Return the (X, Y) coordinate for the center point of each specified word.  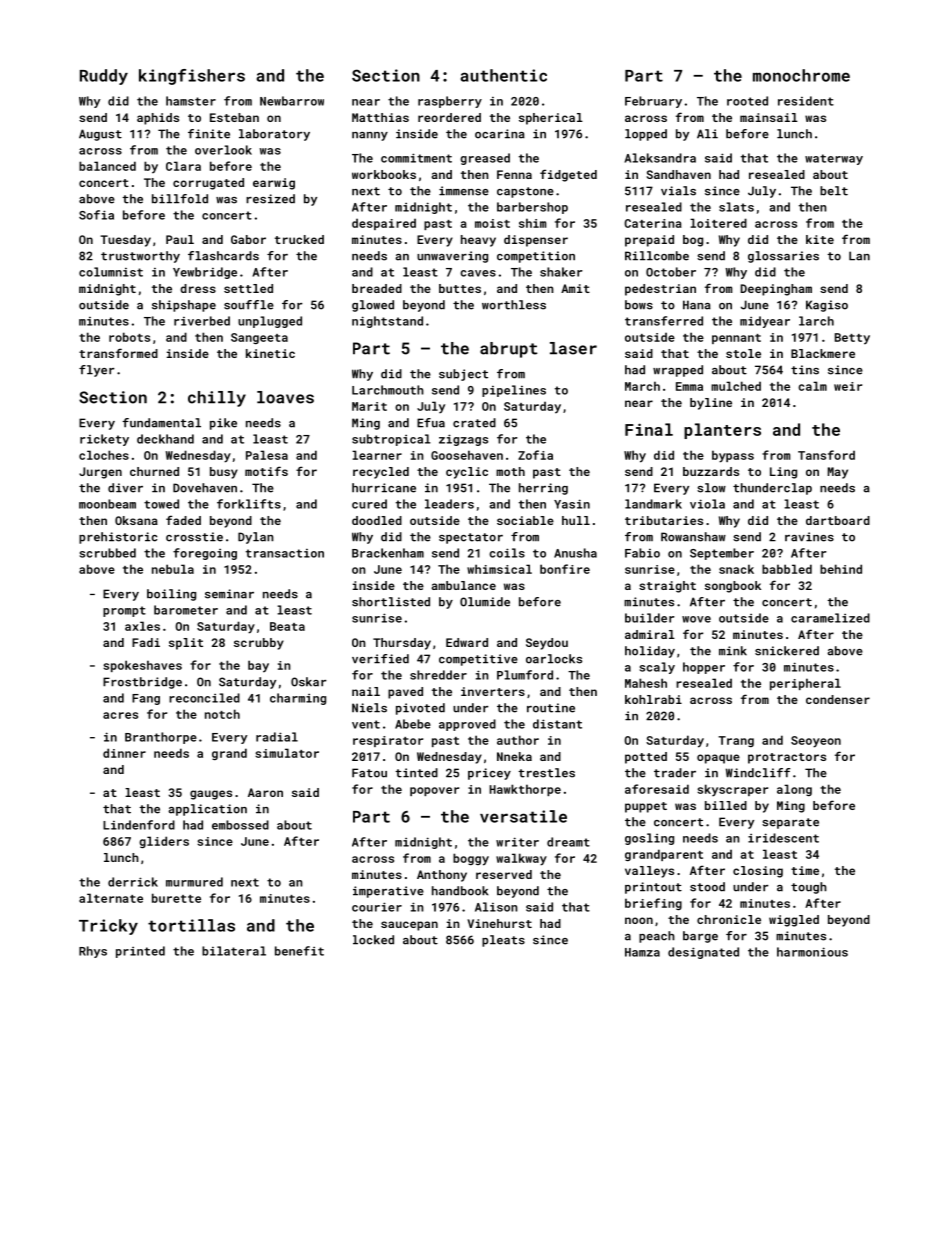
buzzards (711, 471)
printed (140, 952)
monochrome (801, 75)
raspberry (450, 102)
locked (373, 940)
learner (377, 455)
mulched (736, 386)
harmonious (812, 952)
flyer (97, 371)
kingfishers (192, 77)
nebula (173, 569)
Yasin (572, 504)
